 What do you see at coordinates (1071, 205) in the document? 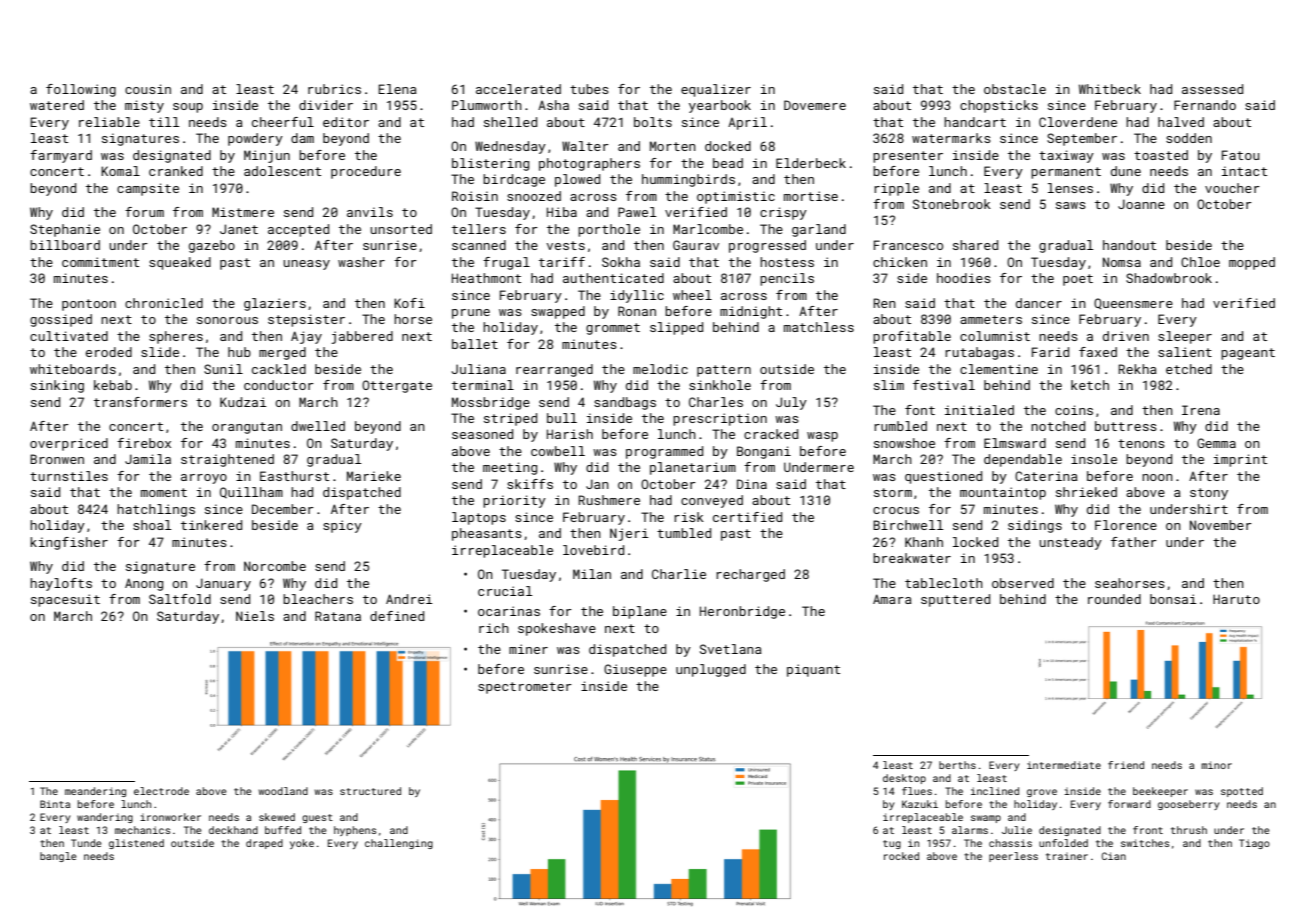
I see `saws` at bounding box center [1071, 205].
